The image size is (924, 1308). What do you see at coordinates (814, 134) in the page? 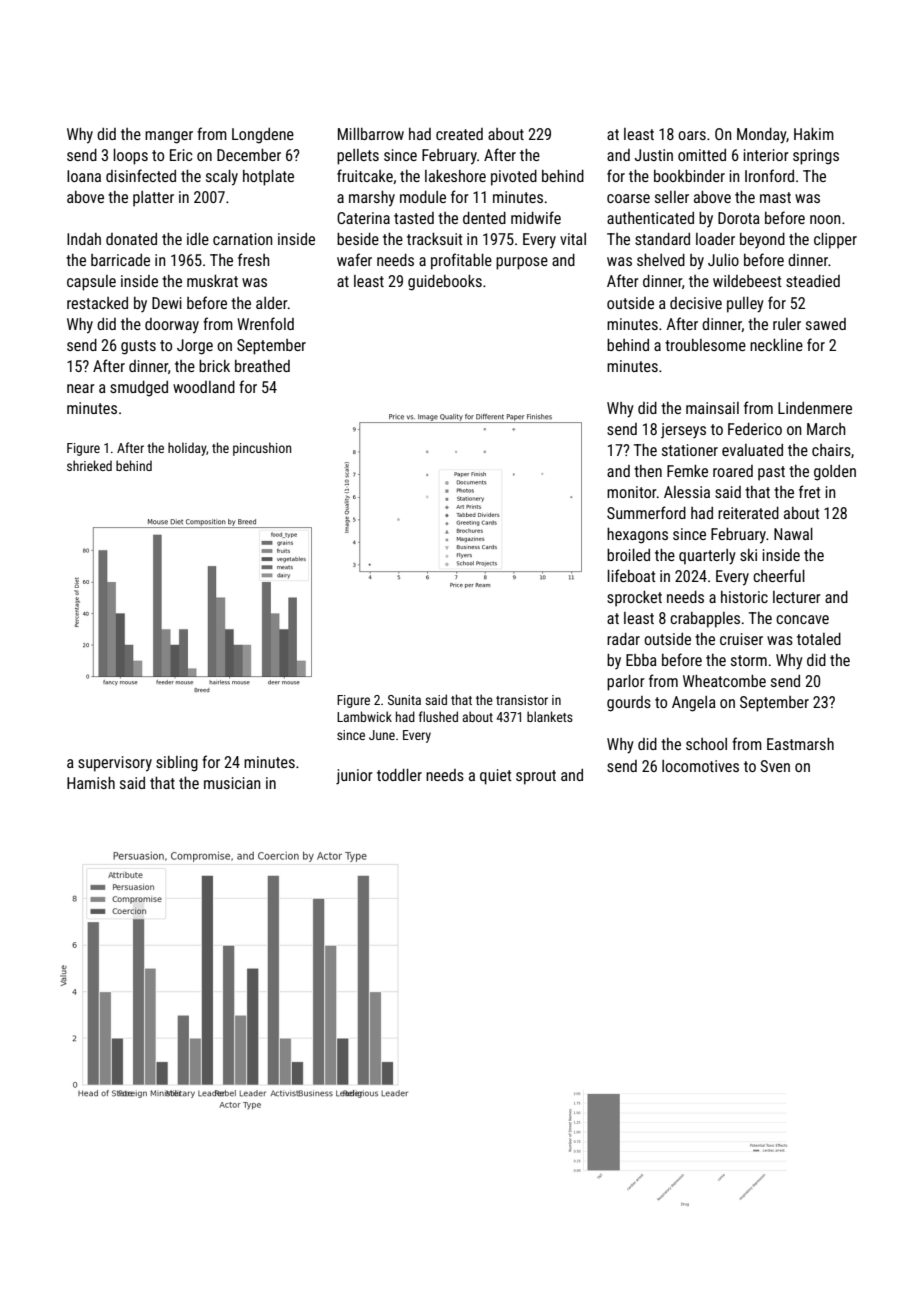
I see `Hakim` at bounding box center [814, 134].
